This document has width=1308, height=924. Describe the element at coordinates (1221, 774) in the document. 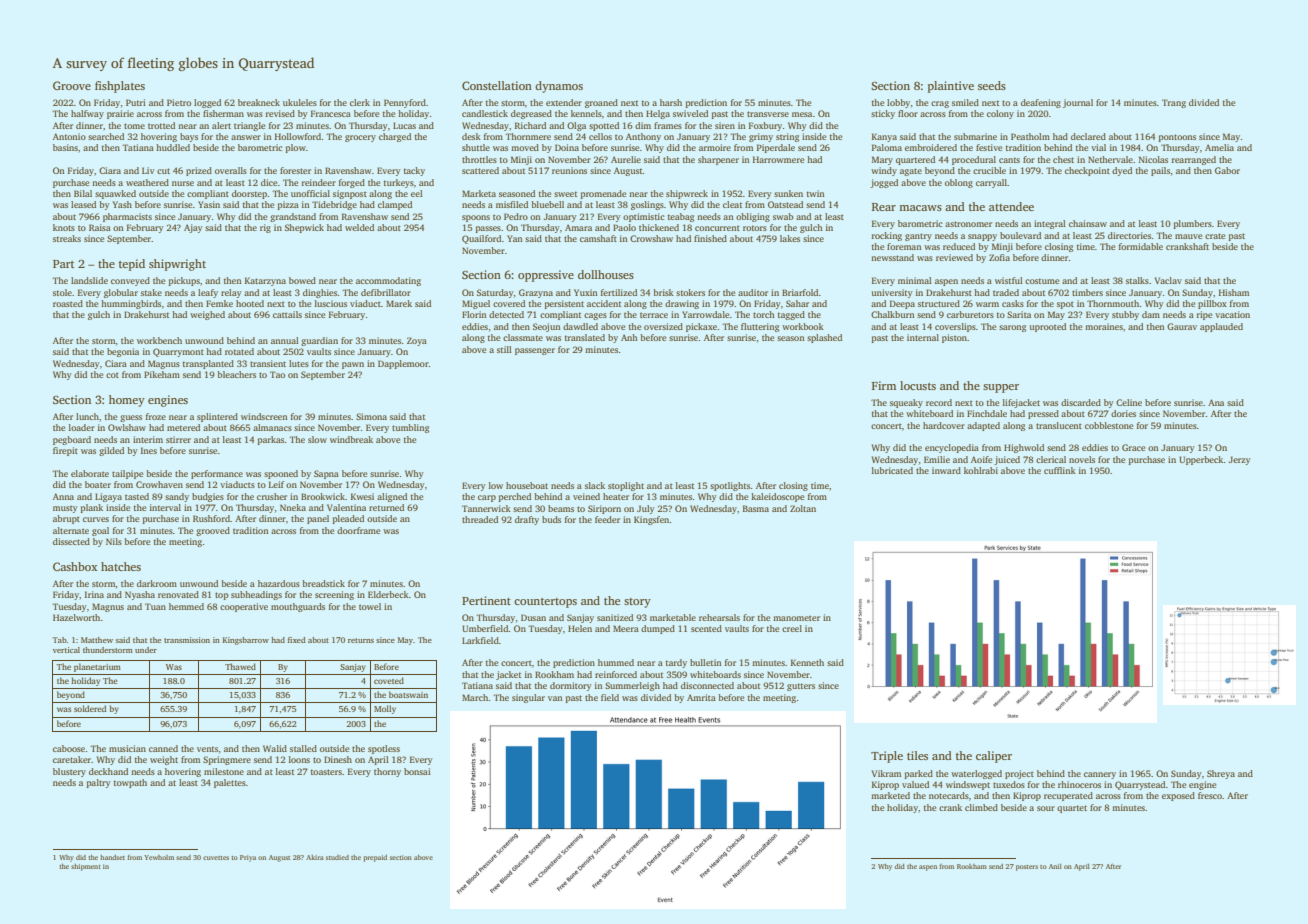

I see `Shreya` at that location.
